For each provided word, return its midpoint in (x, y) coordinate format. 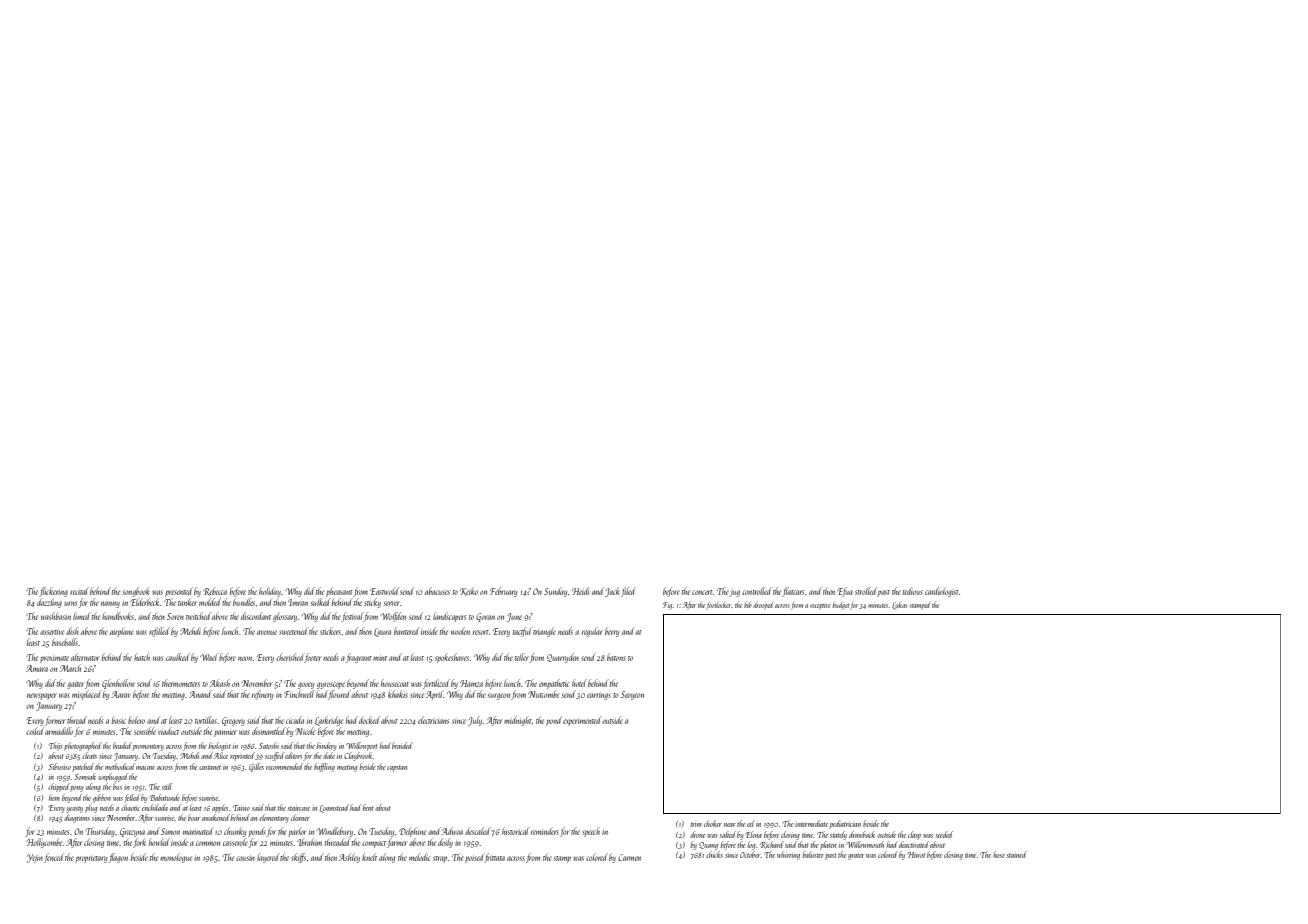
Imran (298, 602)
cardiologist (942, 592)
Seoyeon (632, 695)
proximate (54, 659)
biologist (220, 746)
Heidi (580, 591)
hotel (579, 683)
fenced (54, 858)
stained (1017, 854)
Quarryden (563, 658)
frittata (494, 858)
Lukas (899, 606)
